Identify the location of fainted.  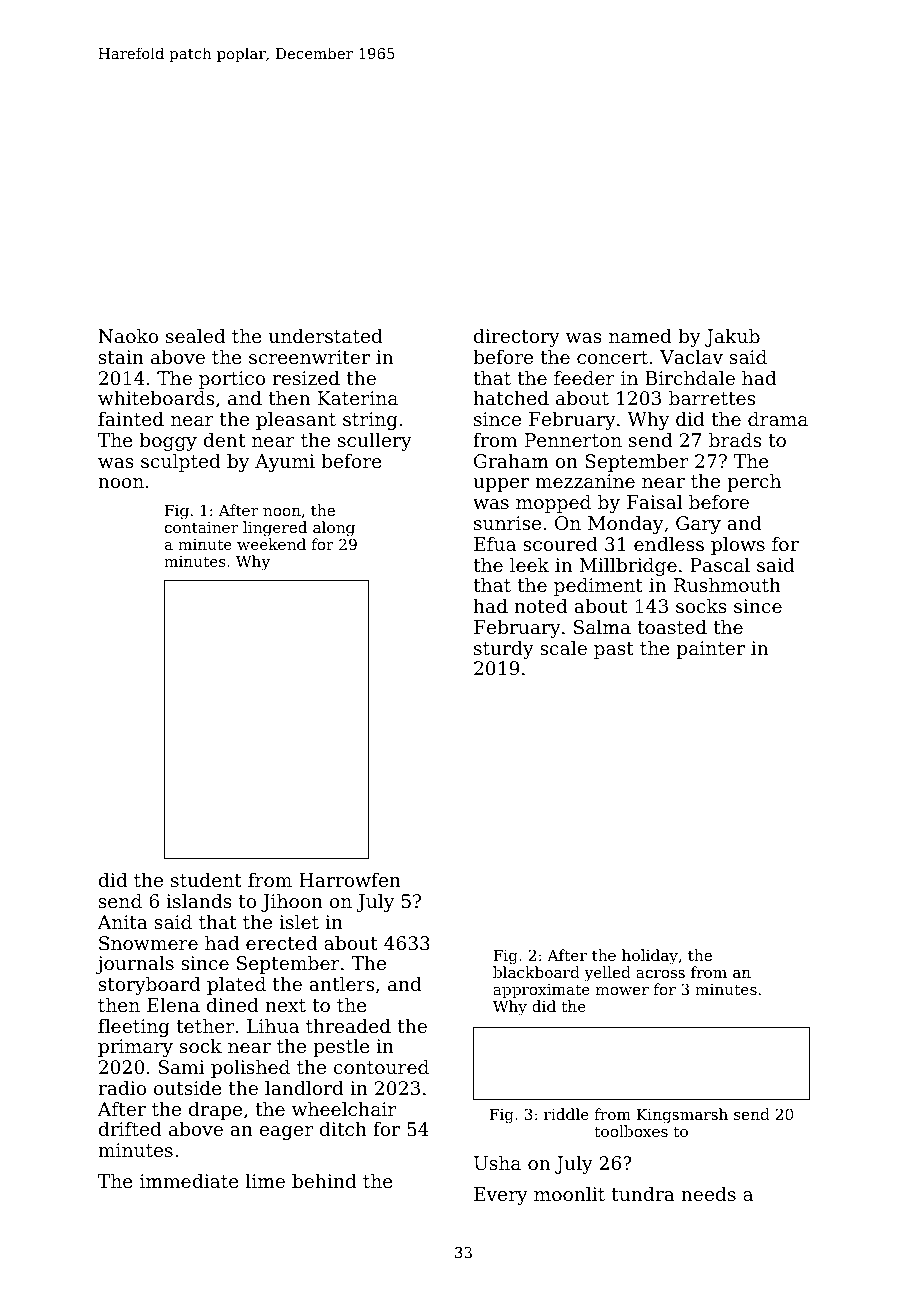
(131, 419).
